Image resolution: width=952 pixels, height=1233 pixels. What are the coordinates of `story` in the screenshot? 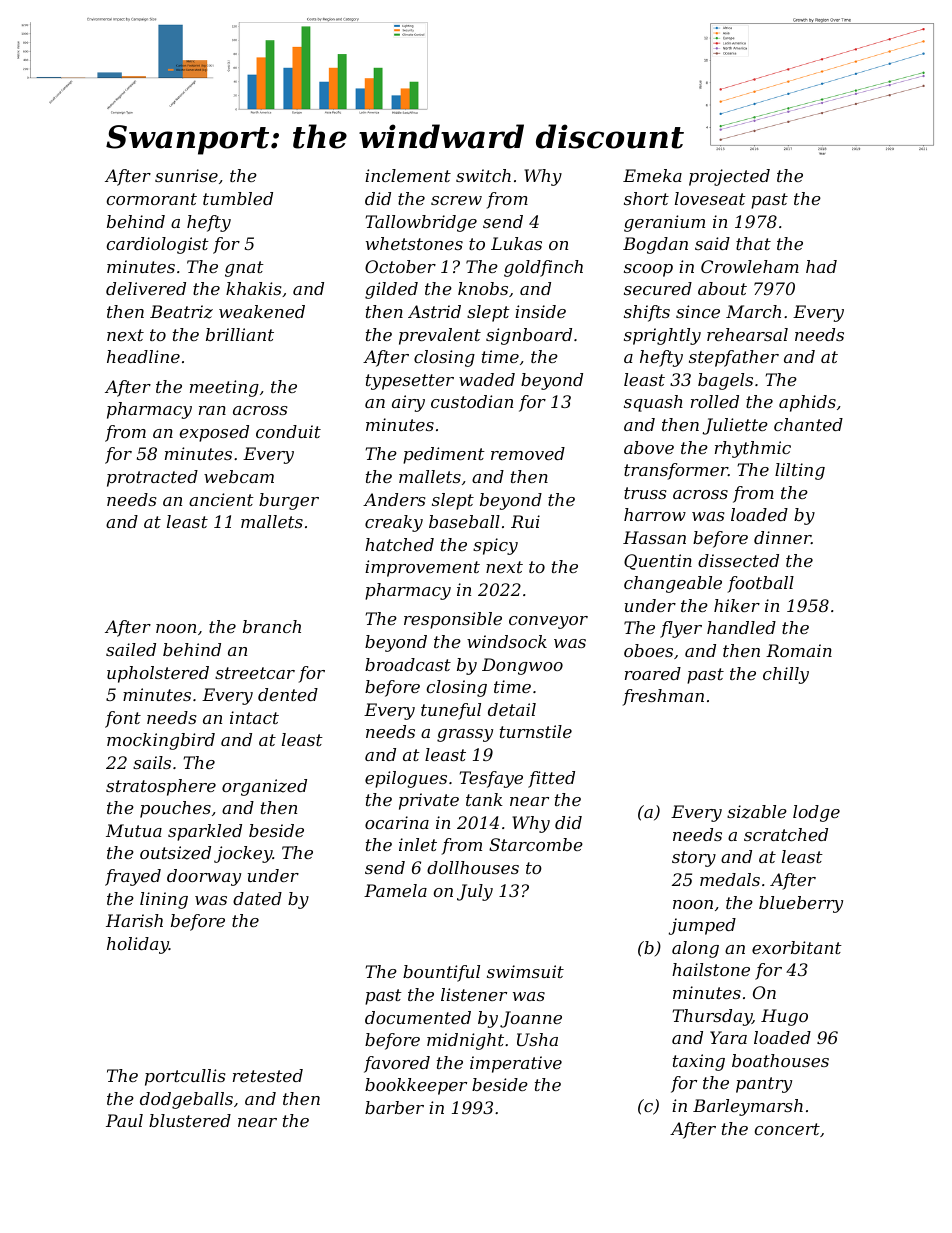 It's located at (694, 859).
